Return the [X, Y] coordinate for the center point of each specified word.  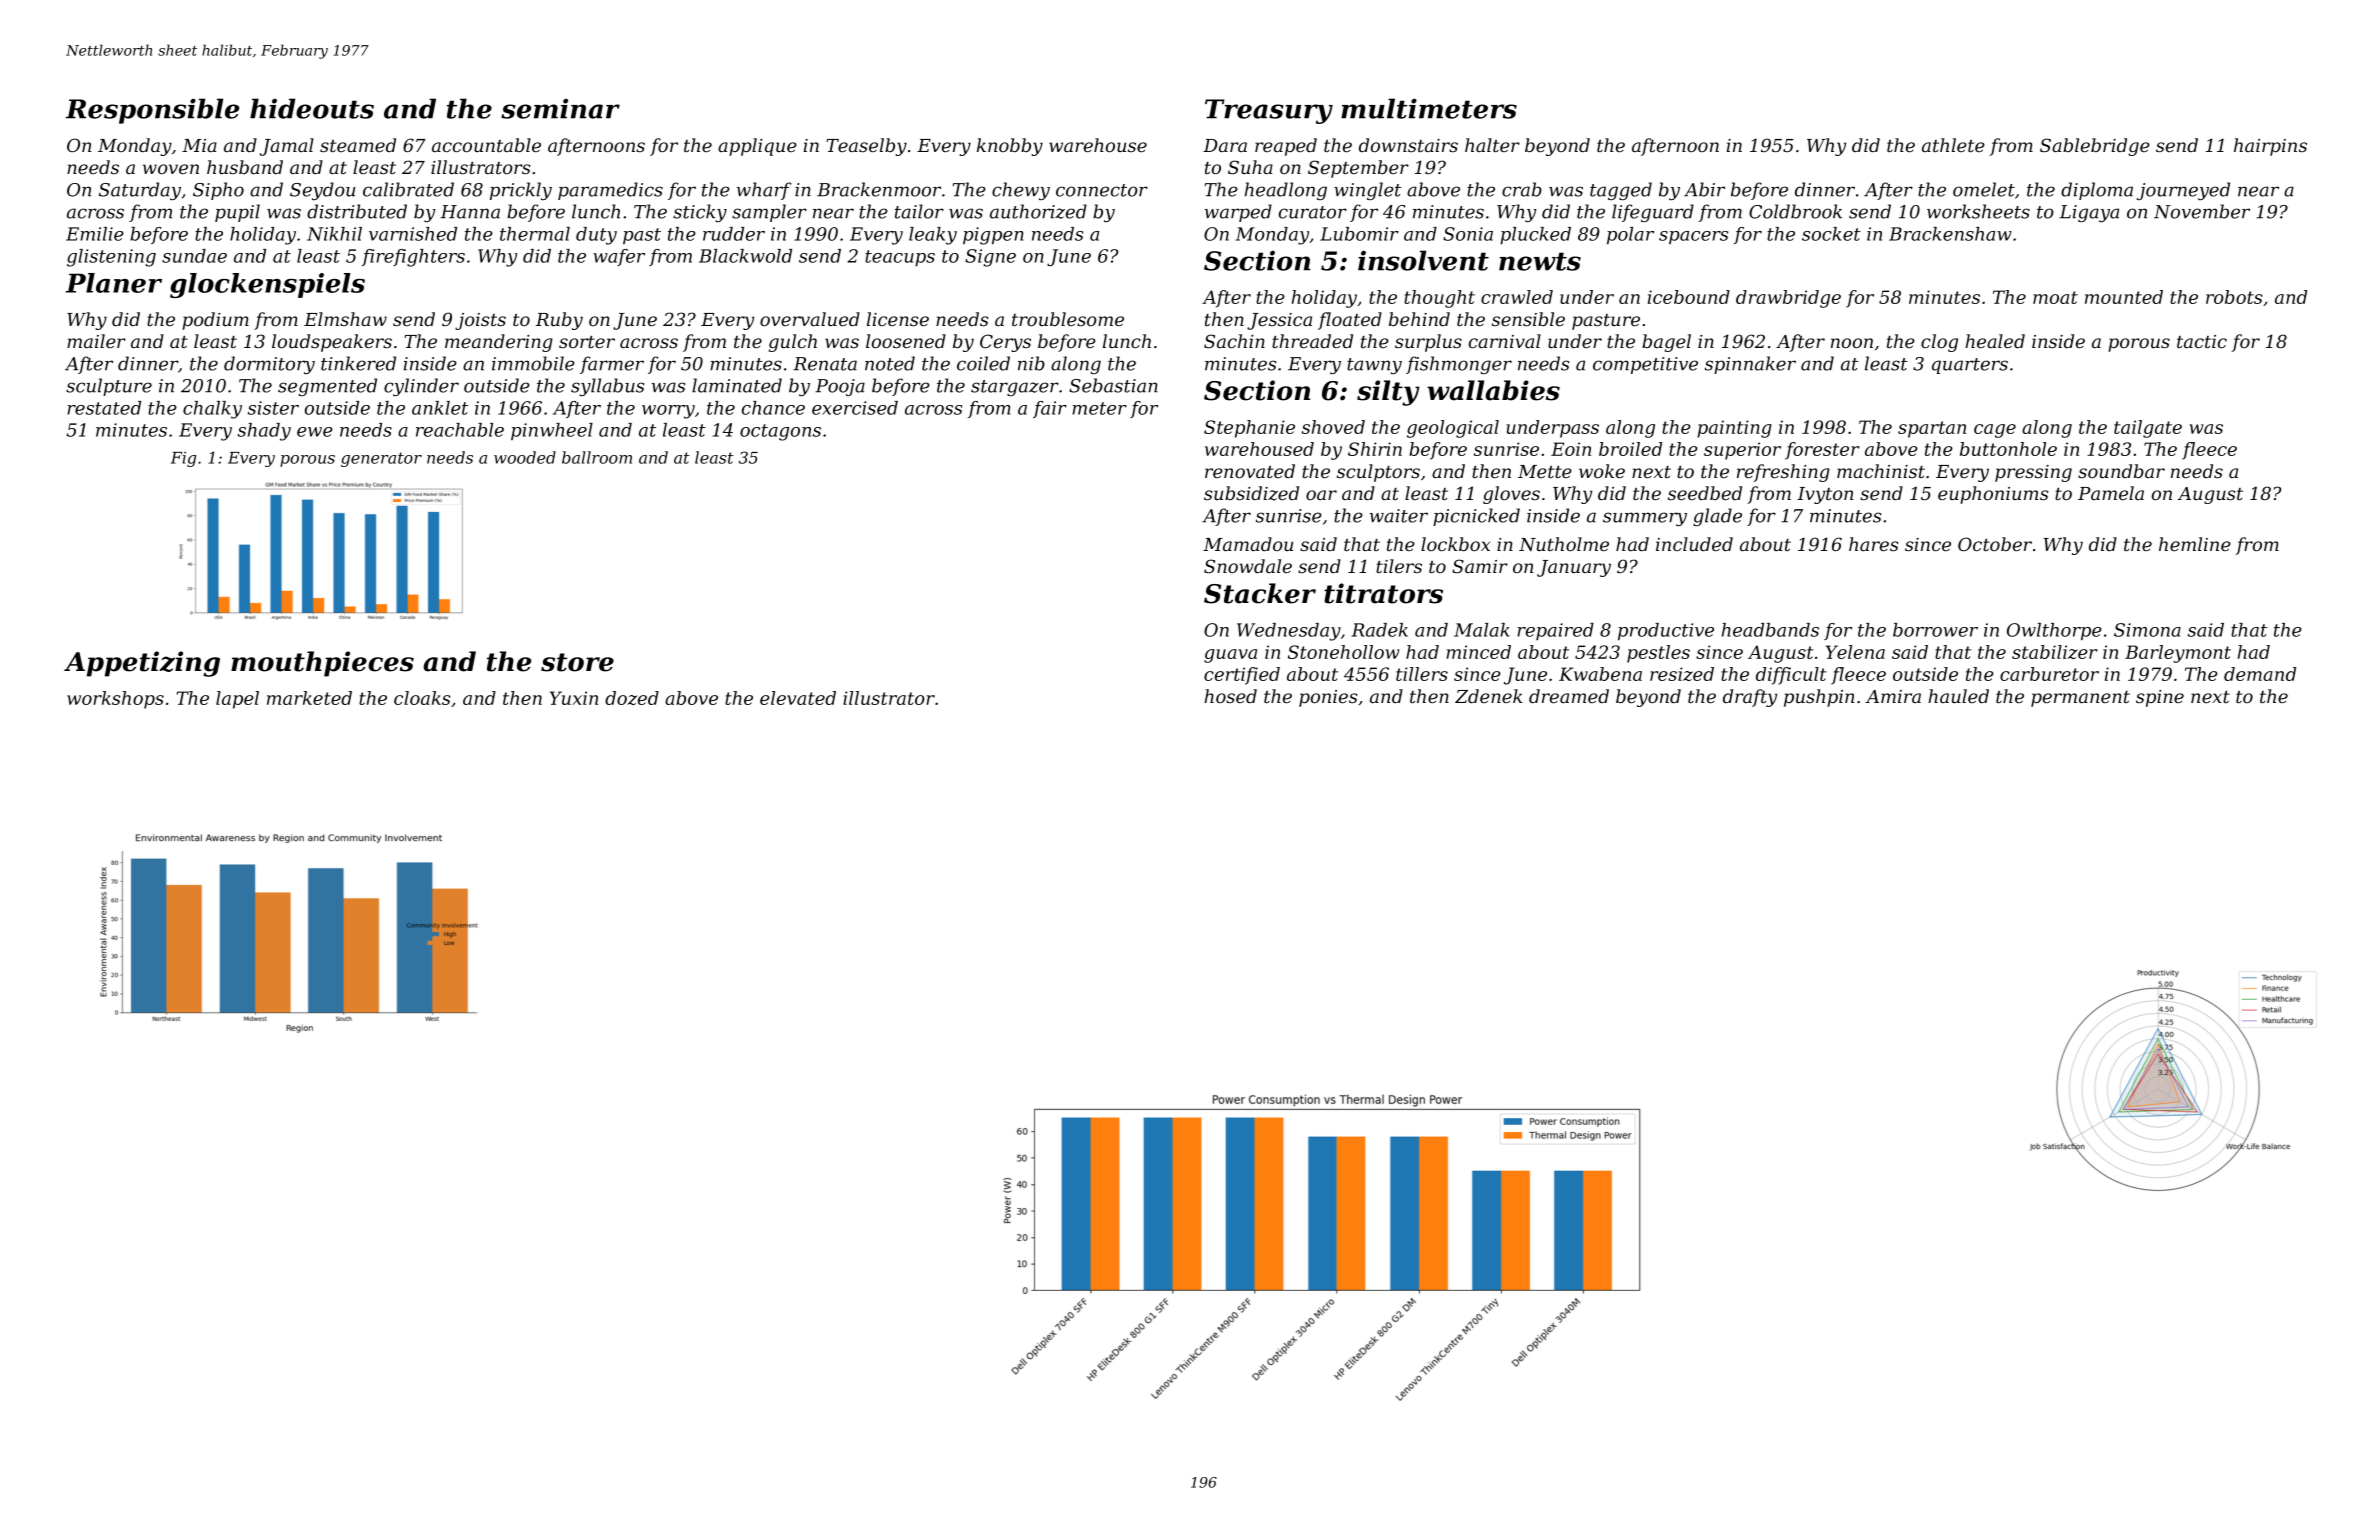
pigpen [993, 236]
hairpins [2270, 147]
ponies [1328, 698]
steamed [358, 145]
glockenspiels [267, 285]
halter [1492, 145]
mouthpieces [322, 664]
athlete [1953, 145]
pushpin [1819, 698]
